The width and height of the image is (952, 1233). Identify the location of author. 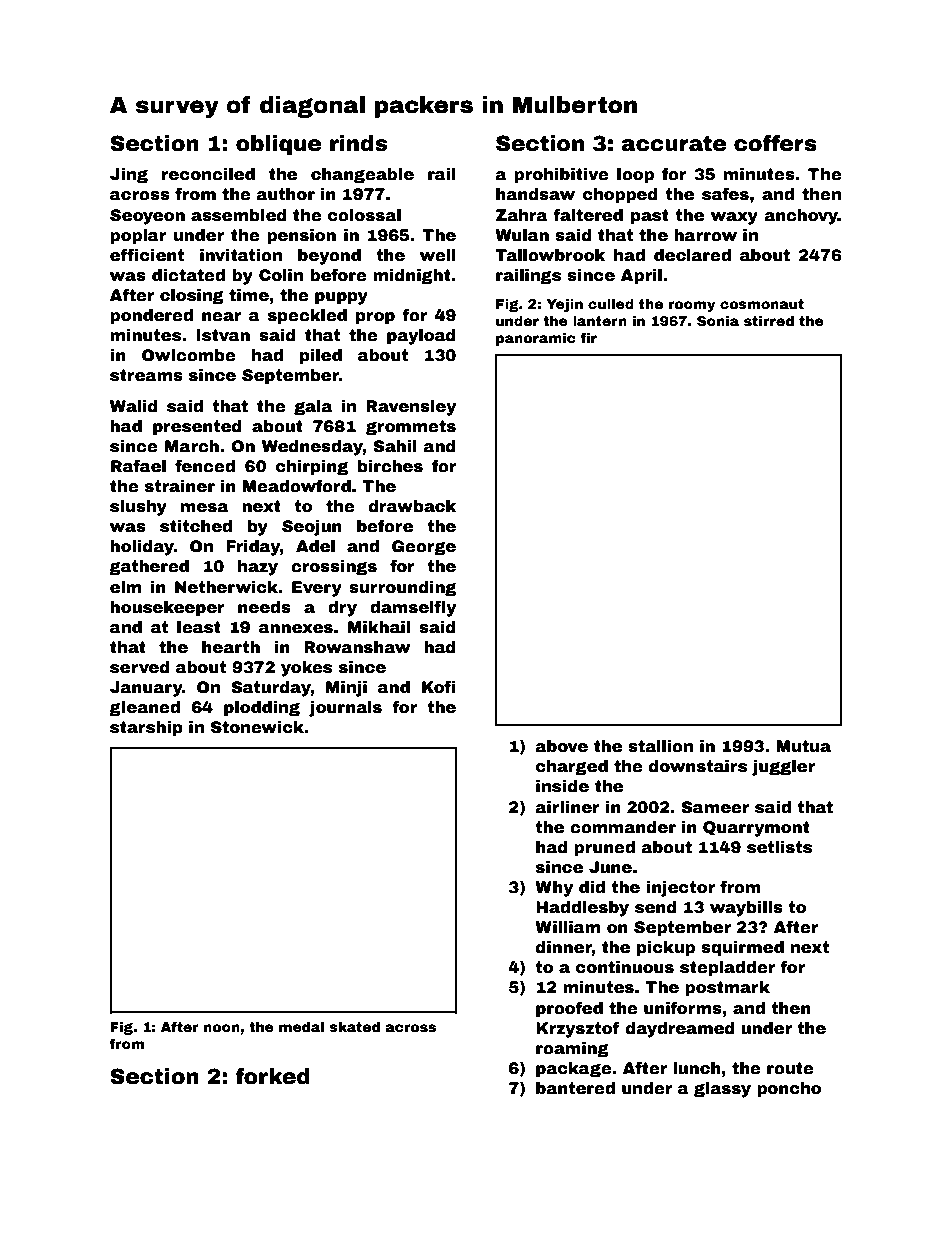
(286, 194).
